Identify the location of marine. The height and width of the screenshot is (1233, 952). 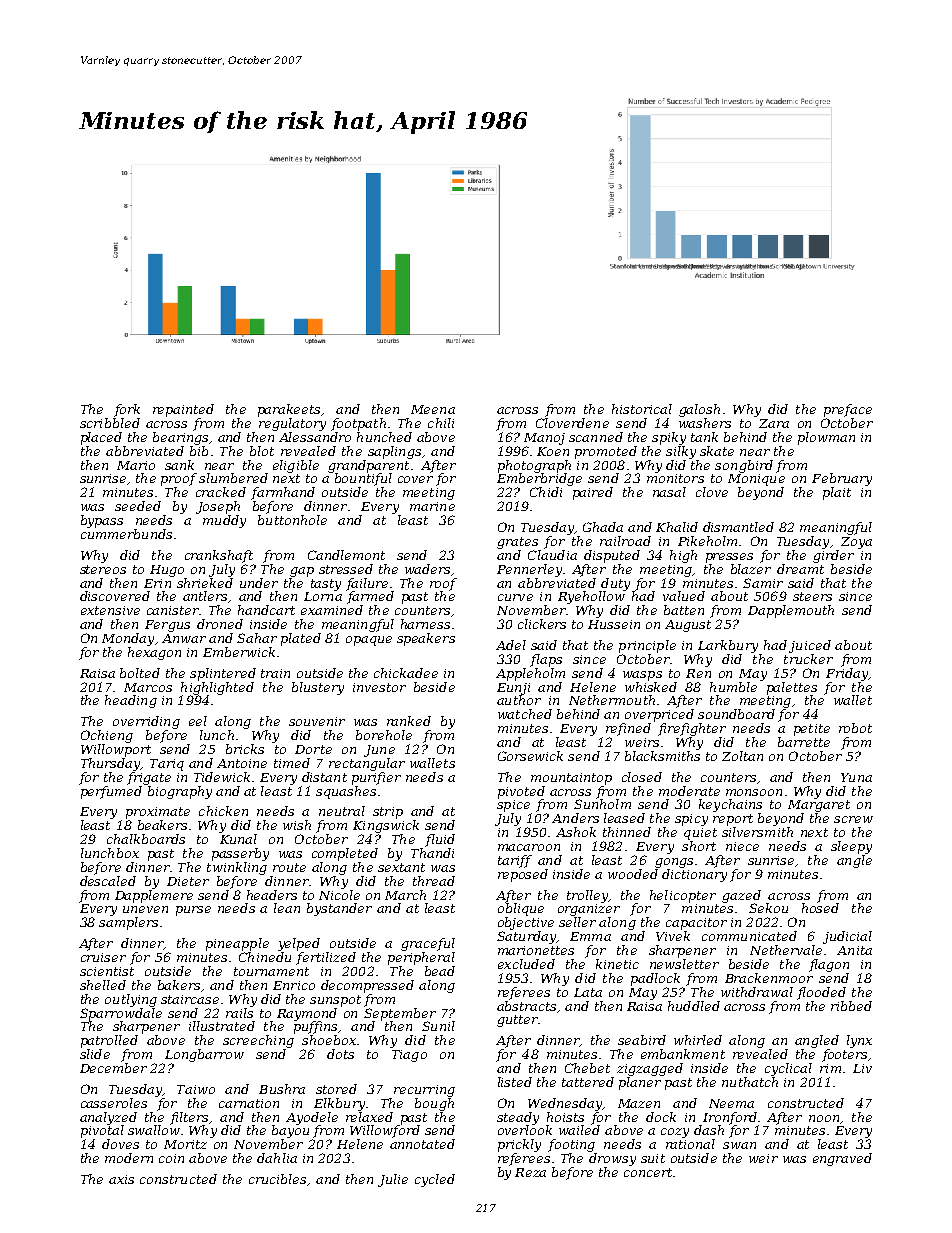
(432, 506).
